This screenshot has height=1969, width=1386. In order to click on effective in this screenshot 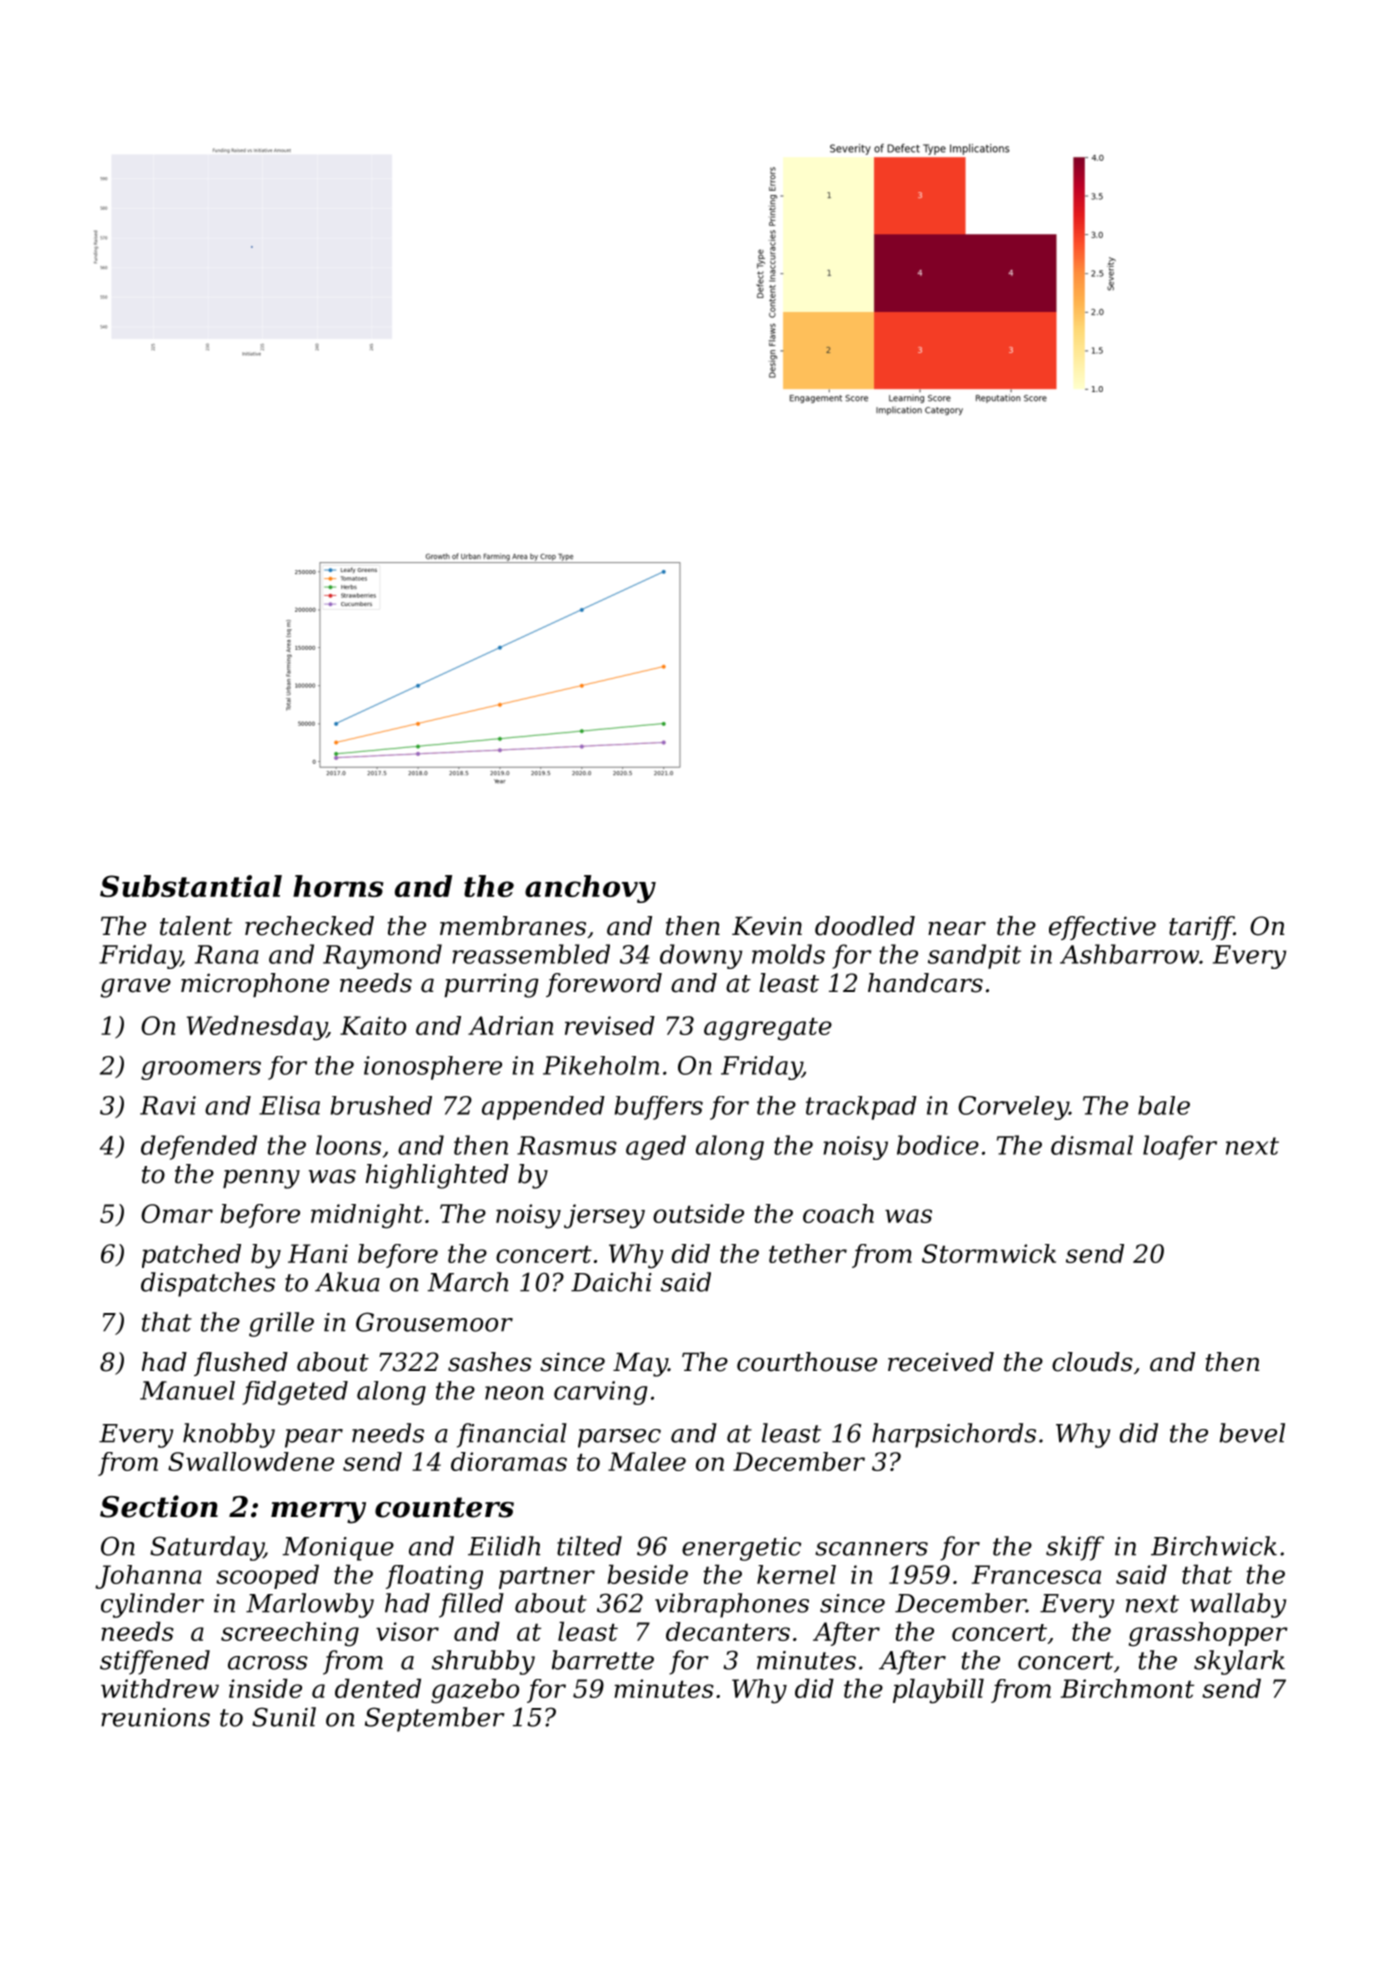, I will do `click(1102, 928)`.
